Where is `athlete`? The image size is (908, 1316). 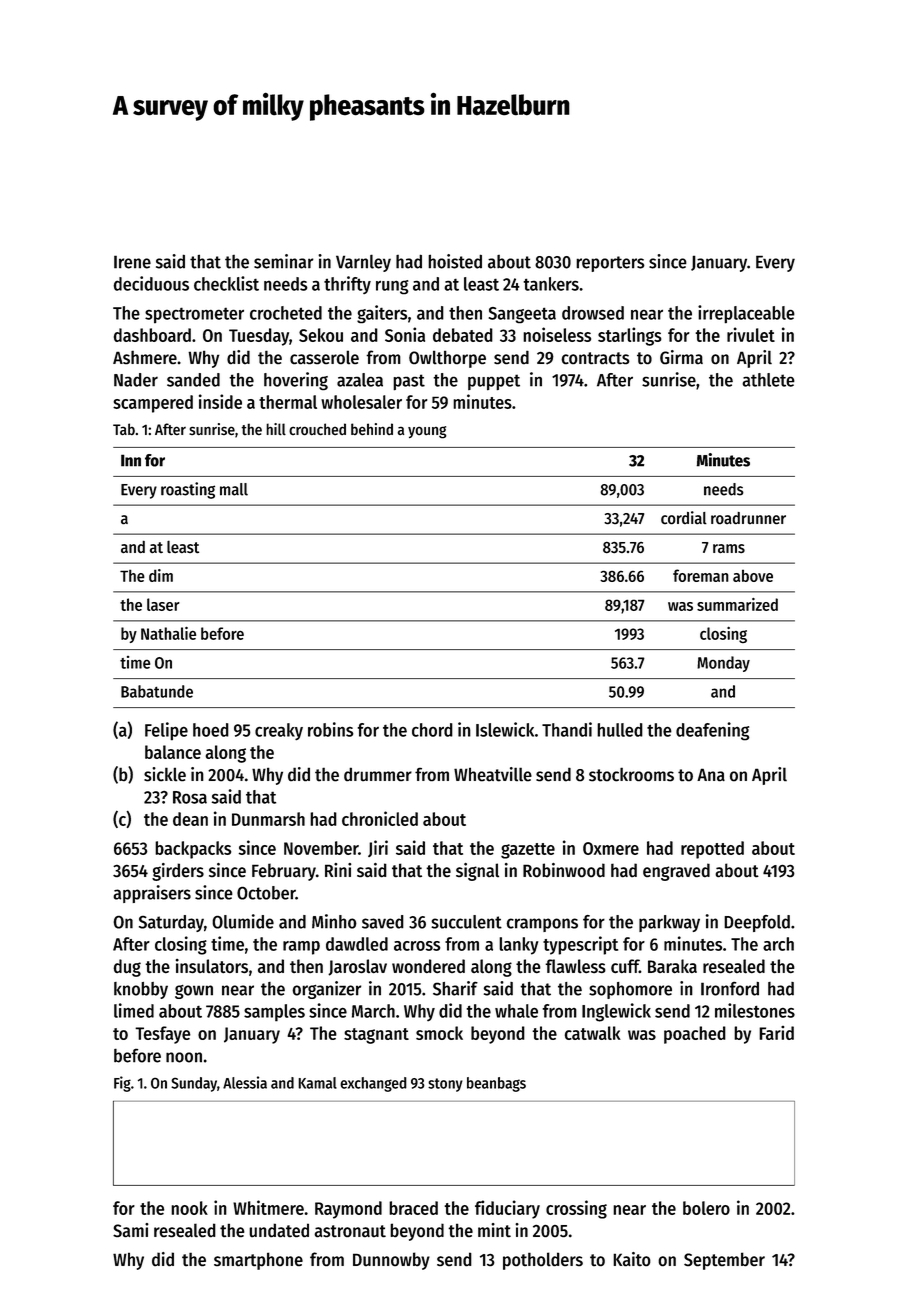 athlete is located at coordinates (768, 380).
